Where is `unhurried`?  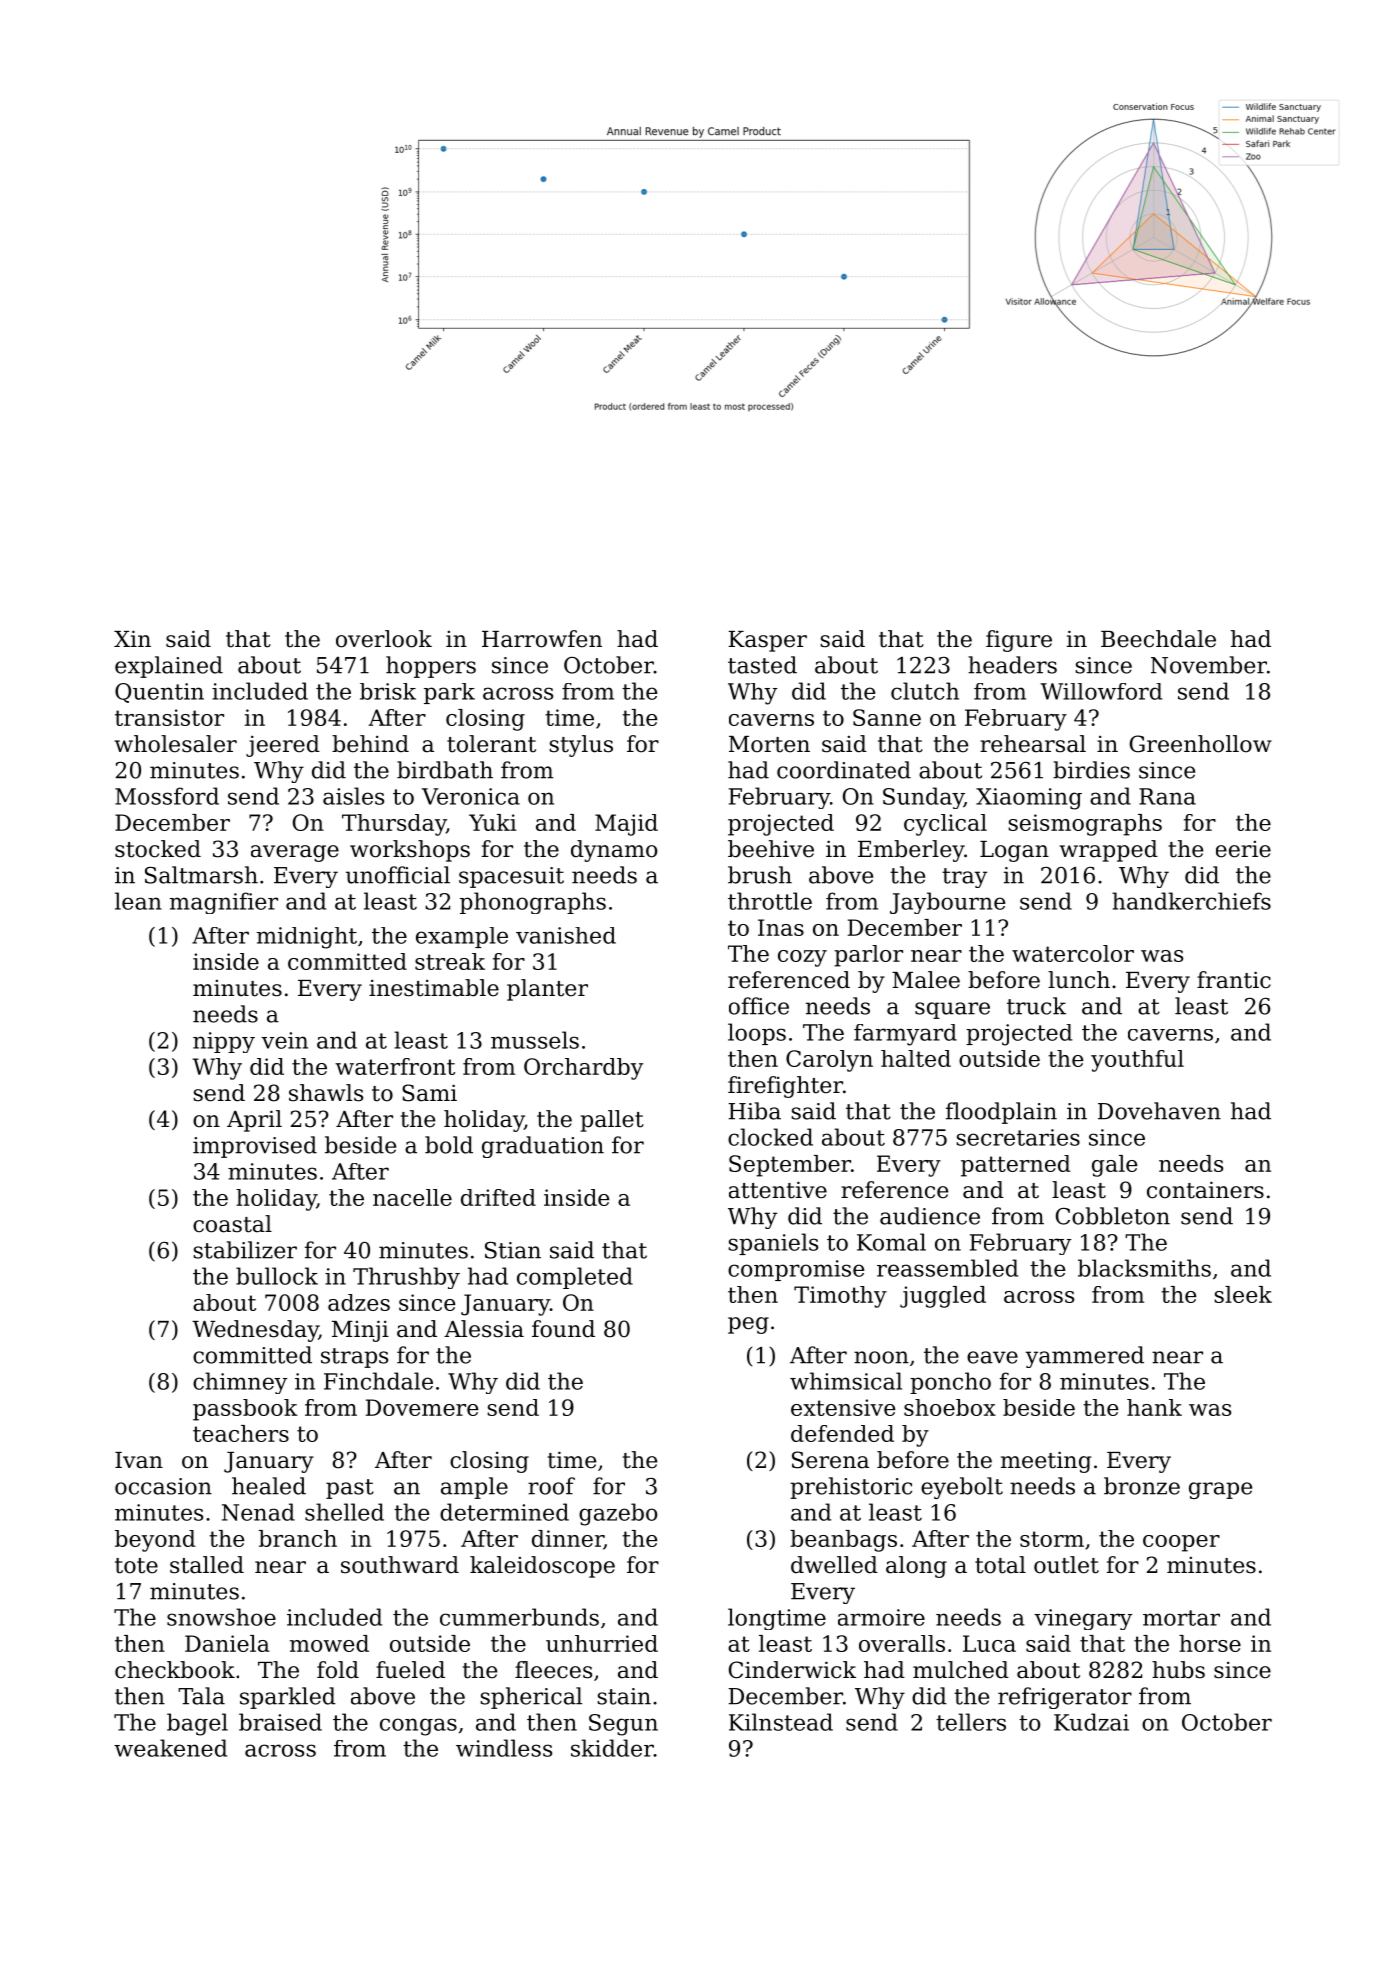 unhurried is located at coordinates (602, 1643).
